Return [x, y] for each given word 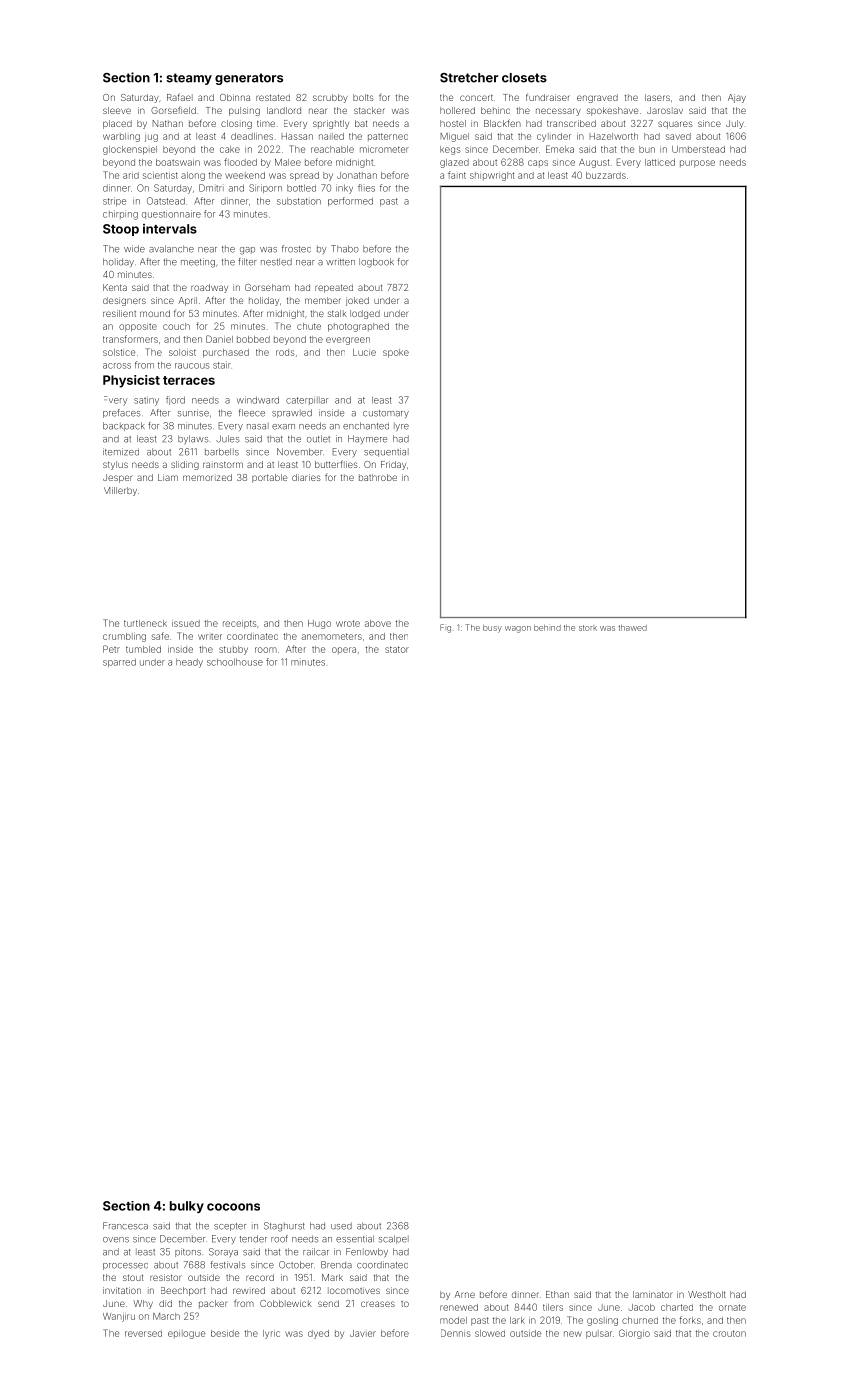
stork [588, 628]
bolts [363, 97]
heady [189, 663]
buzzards [606, 175]
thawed [633, 628]
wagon [518, 629]
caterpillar [307, 400]
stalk [337, 313]
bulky [187, 1207]
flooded [240, 162]
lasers [657, 97]
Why [143, 1304]
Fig [445, 628]
